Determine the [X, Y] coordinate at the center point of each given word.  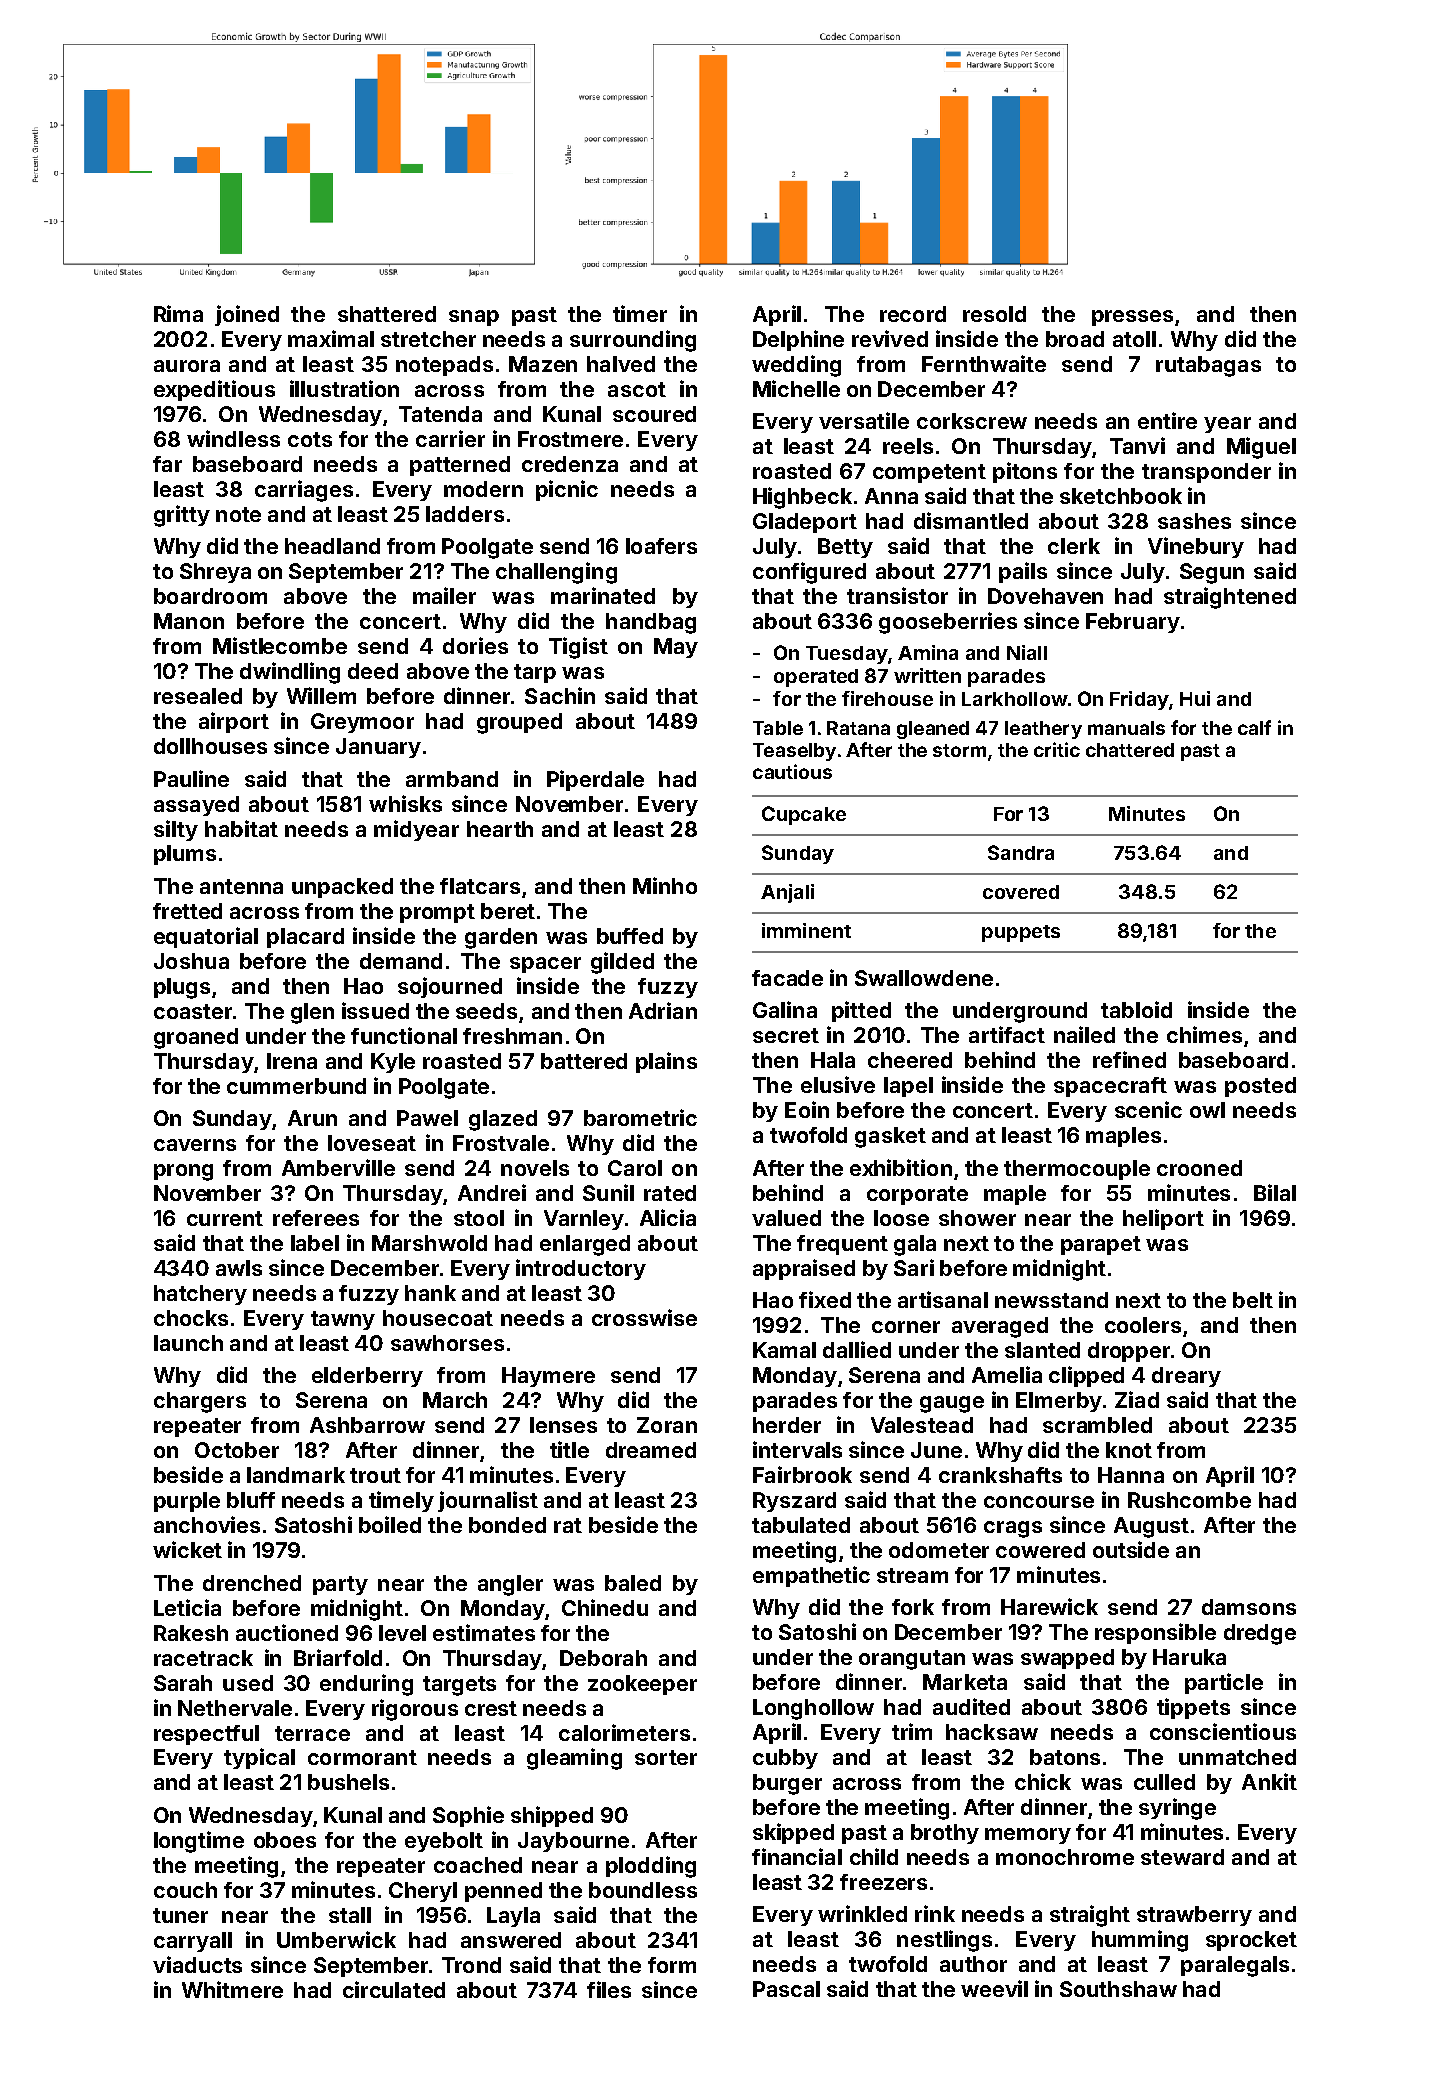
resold [994, 314]
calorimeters [624, 1732]
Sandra [1021, 852]
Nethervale [235, 1708]
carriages [304, 491]
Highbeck [802, 498]
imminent [806, 930]
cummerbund [296, 1086]
